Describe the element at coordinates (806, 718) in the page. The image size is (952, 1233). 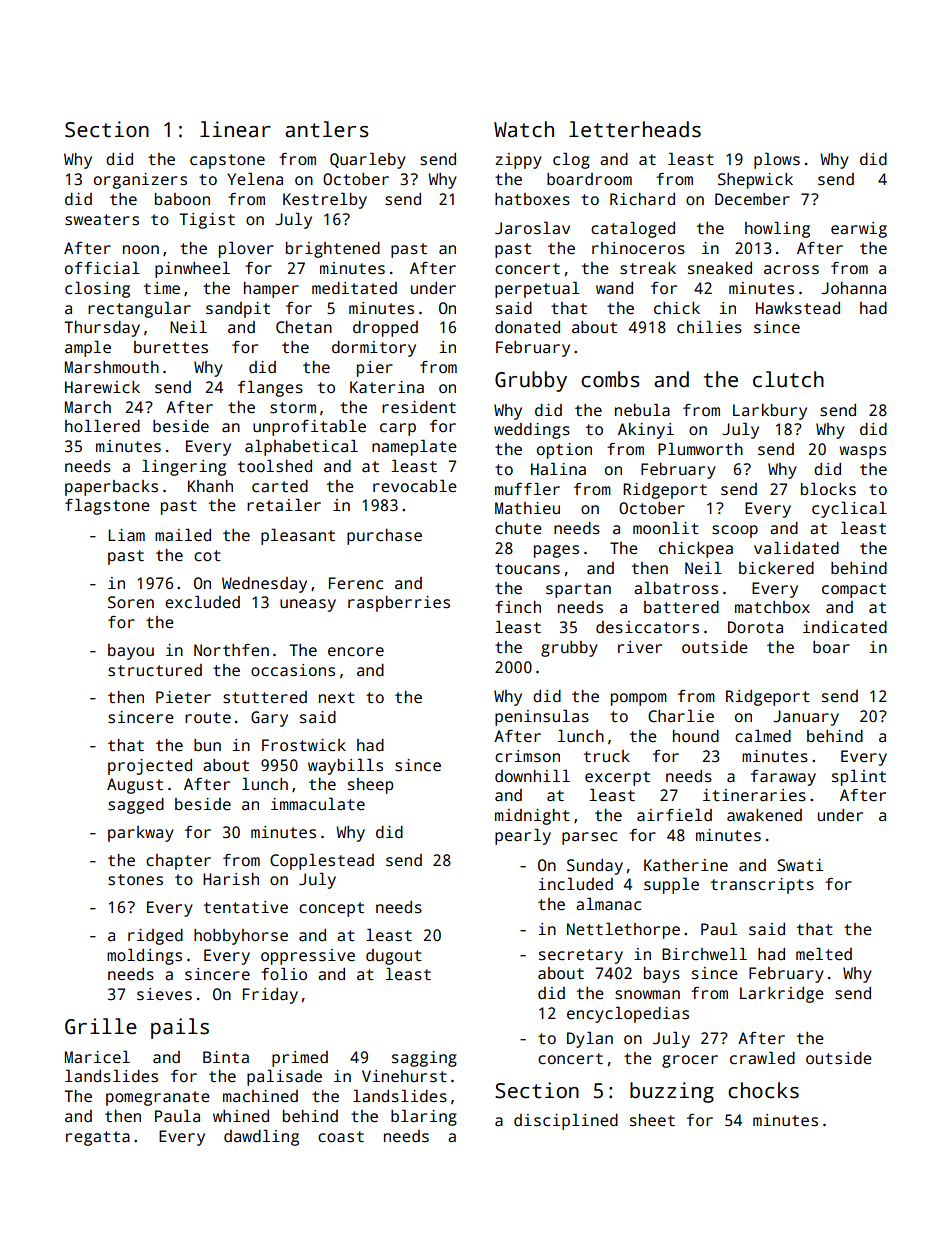
I see `January` at that location.
